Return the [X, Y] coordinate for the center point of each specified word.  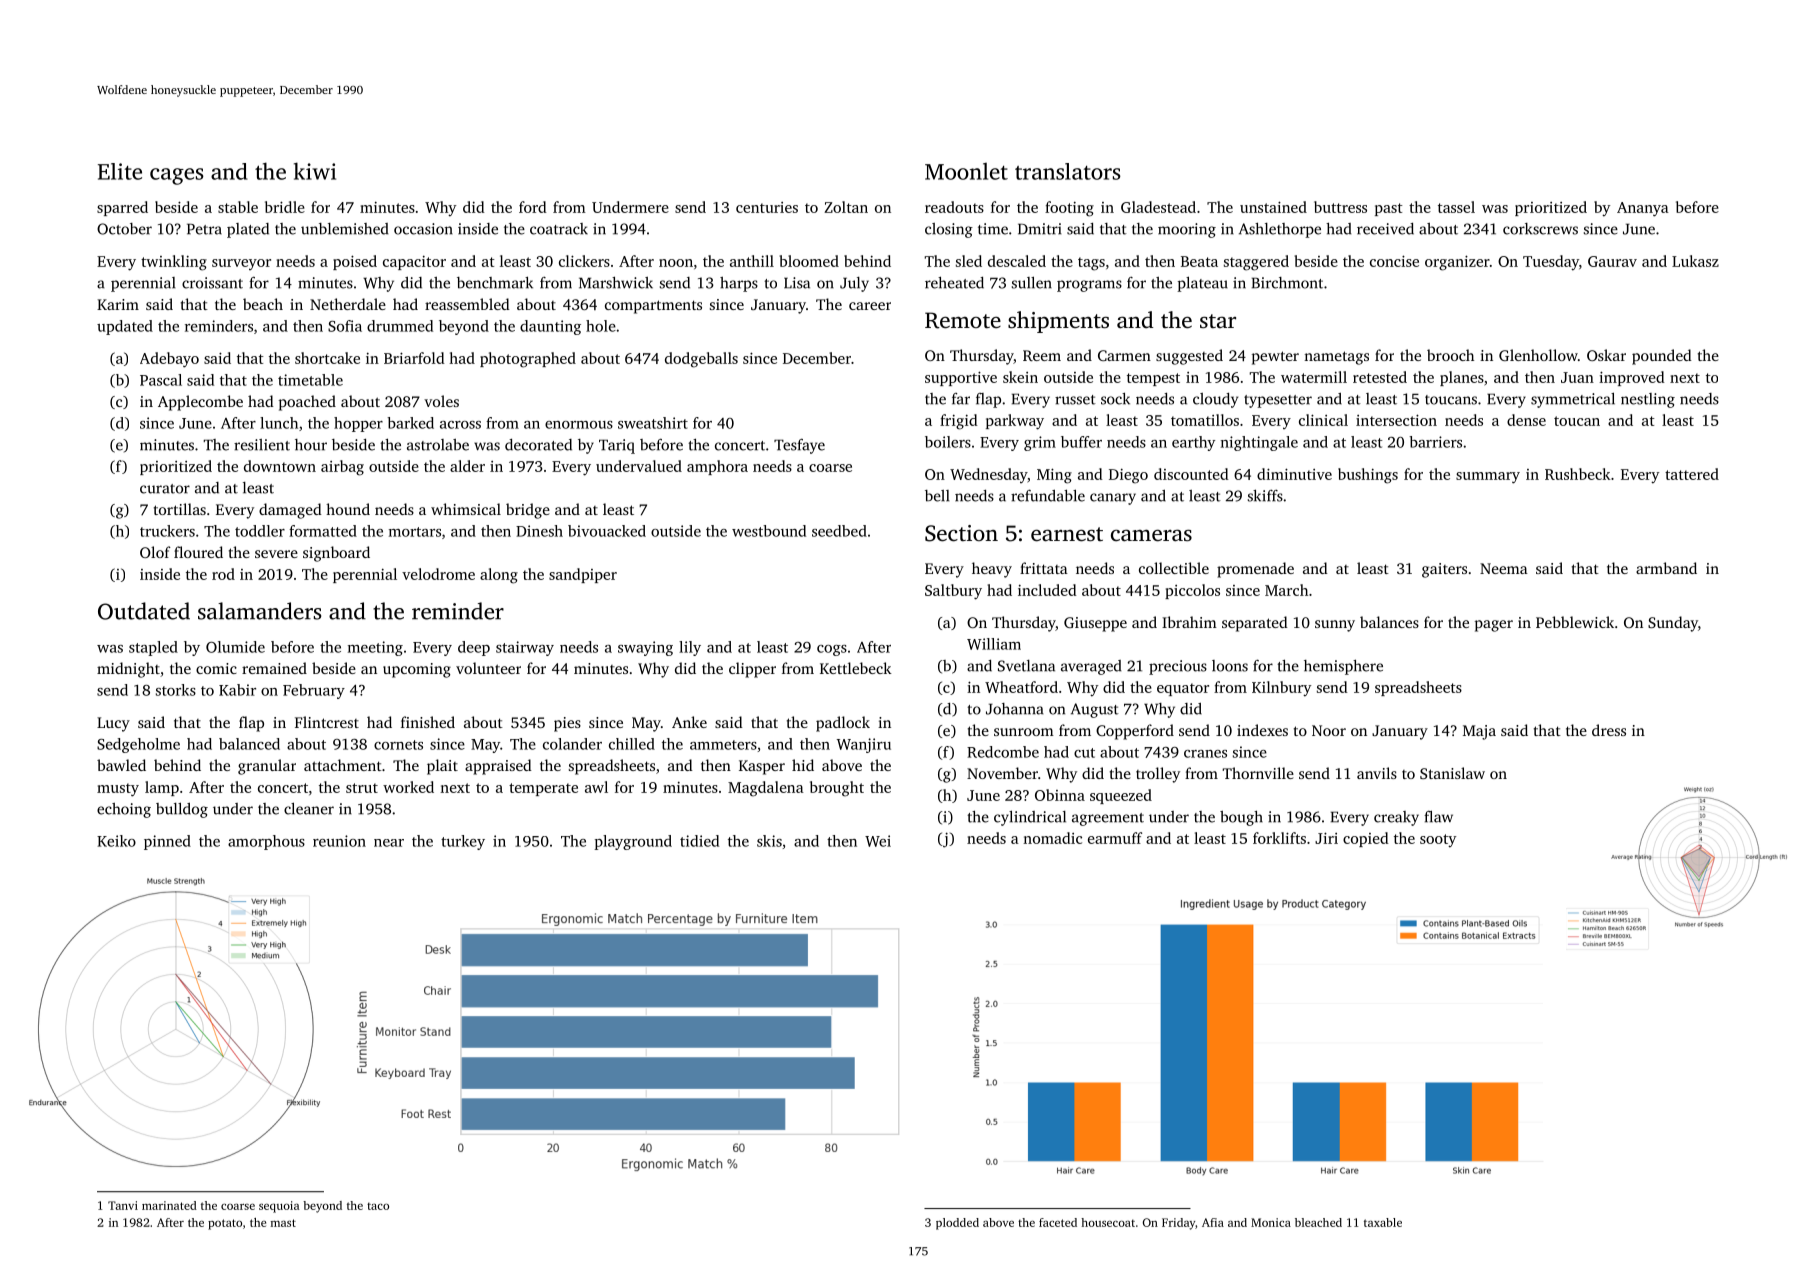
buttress [1340, 207]
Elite [120, 171]
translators [1068, 171]
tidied [699, 841]
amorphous [266, 842]
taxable [1383, 1222]
